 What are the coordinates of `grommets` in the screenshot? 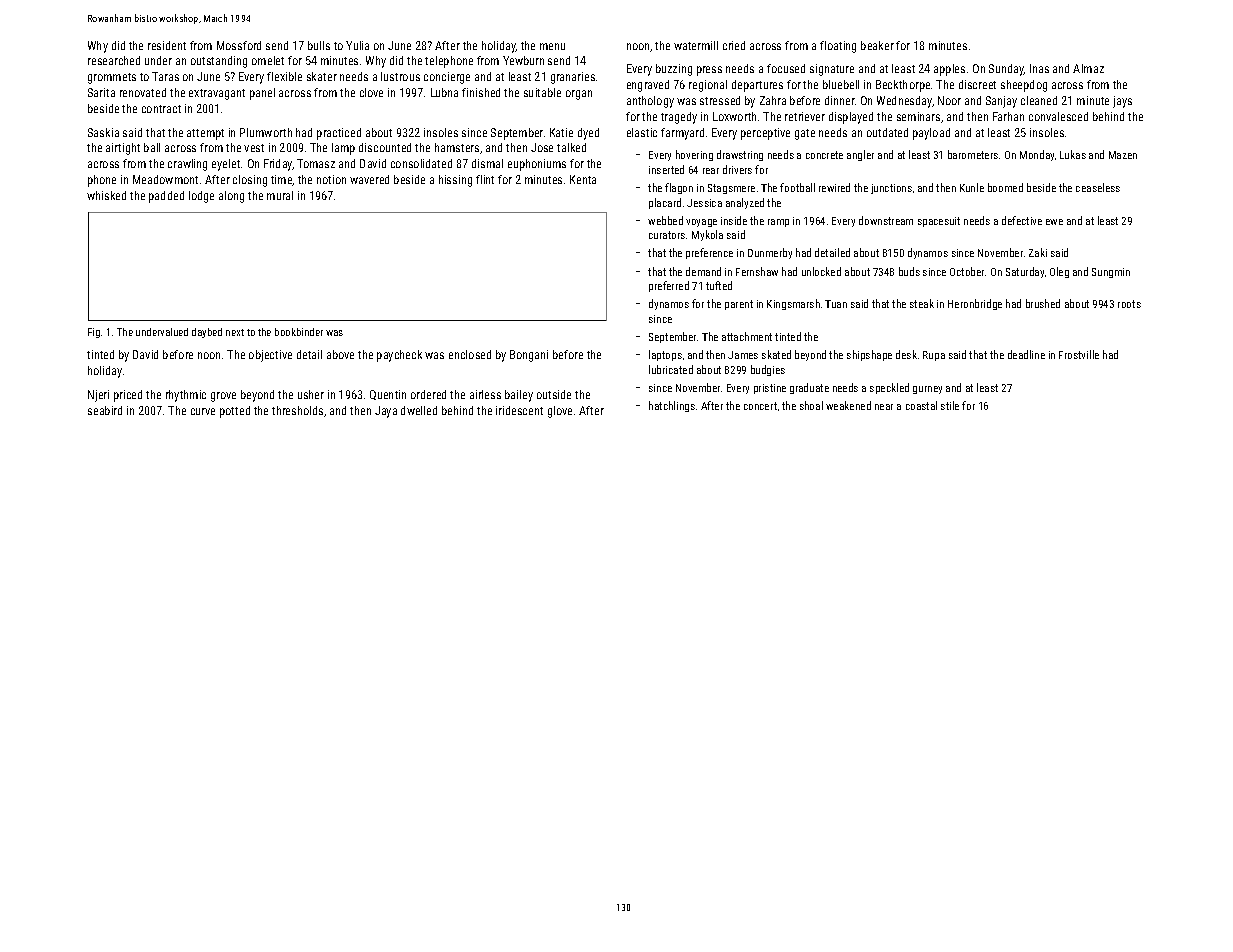 It's located at (112, 78).
